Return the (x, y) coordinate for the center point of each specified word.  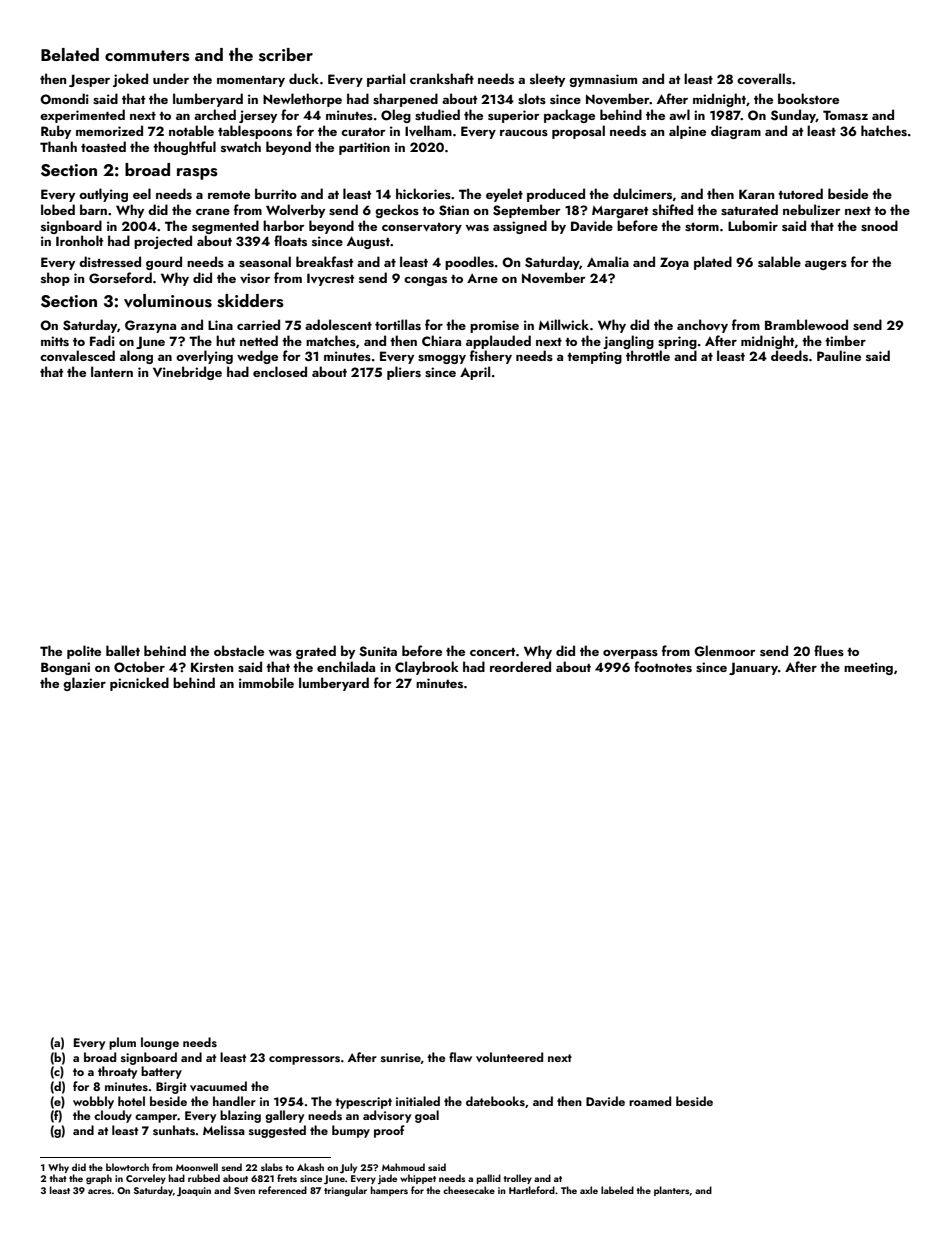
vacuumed (218, 1086)
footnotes (663, 666)
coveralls (764, 78)
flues (829, 650)
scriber (286, 55)
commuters (147, 56)
